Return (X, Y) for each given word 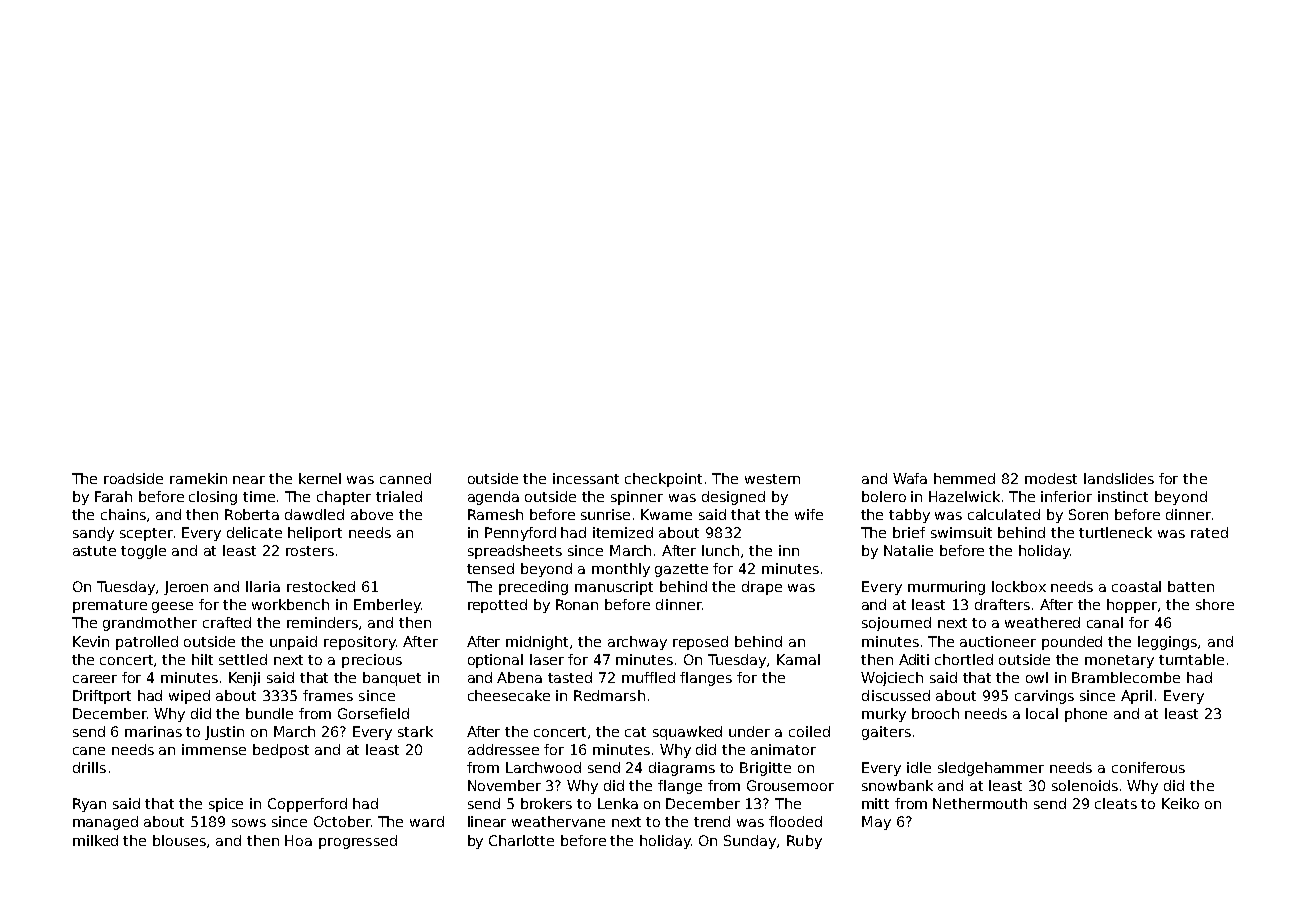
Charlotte (521, 840)
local (1042, 713)
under (749, 731)
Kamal (798, 659)
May (876, 823)
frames (328, 695)
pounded (1072, 643)
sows (249, 823)
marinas (153, 731)
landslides (1119, 478)
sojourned (896, 624)
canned (405, 478)
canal (1105, 622)
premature (110, 606)
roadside (133, 478)
